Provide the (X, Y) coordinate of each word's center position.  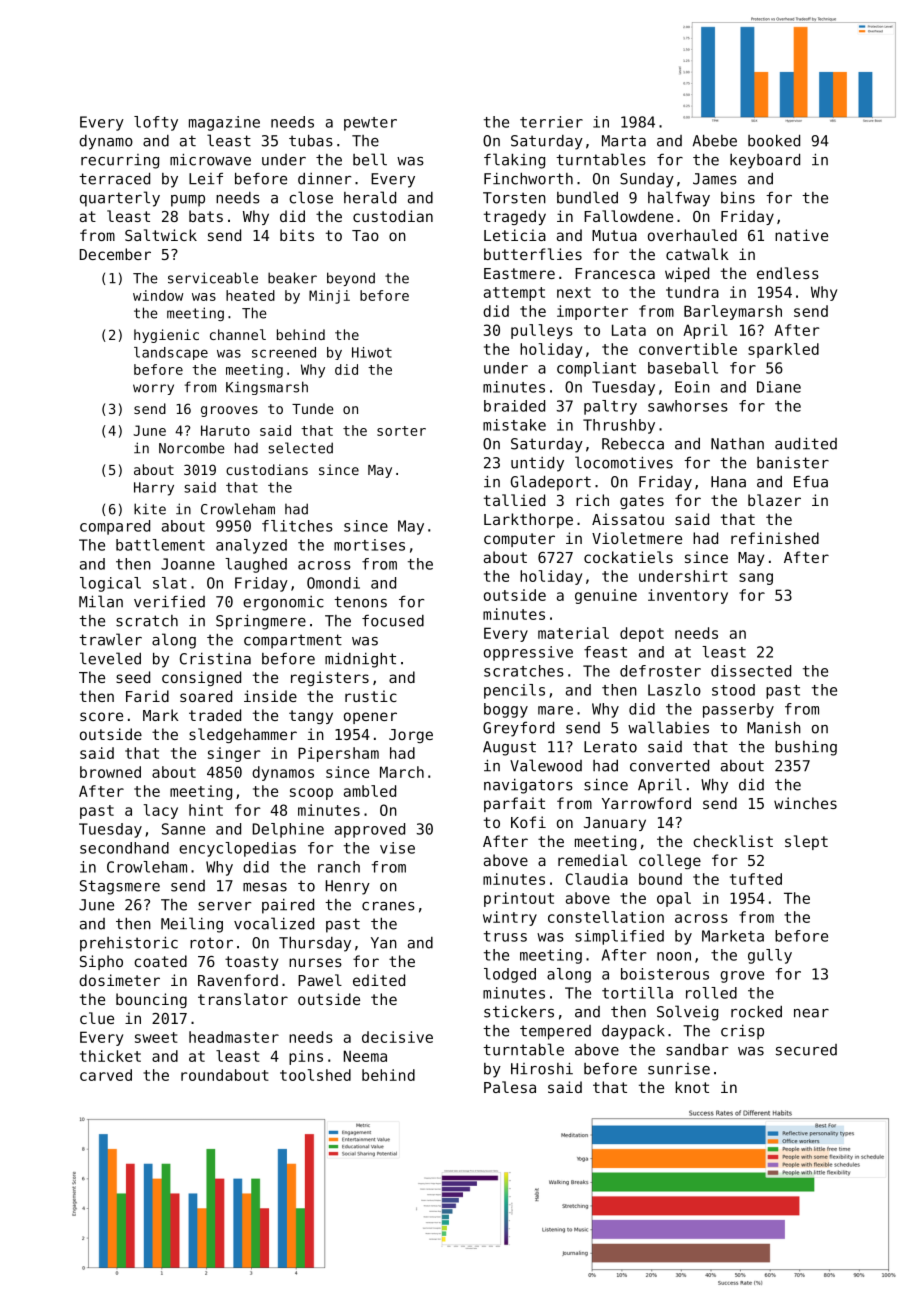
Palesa (510, 1087)
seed (133, 677)
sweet (156, 1037)
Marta (624, 141)
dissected (751, 671)
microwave (210, 159)
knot (692, 1087)
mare (555, 710)
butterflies (533, 254)
